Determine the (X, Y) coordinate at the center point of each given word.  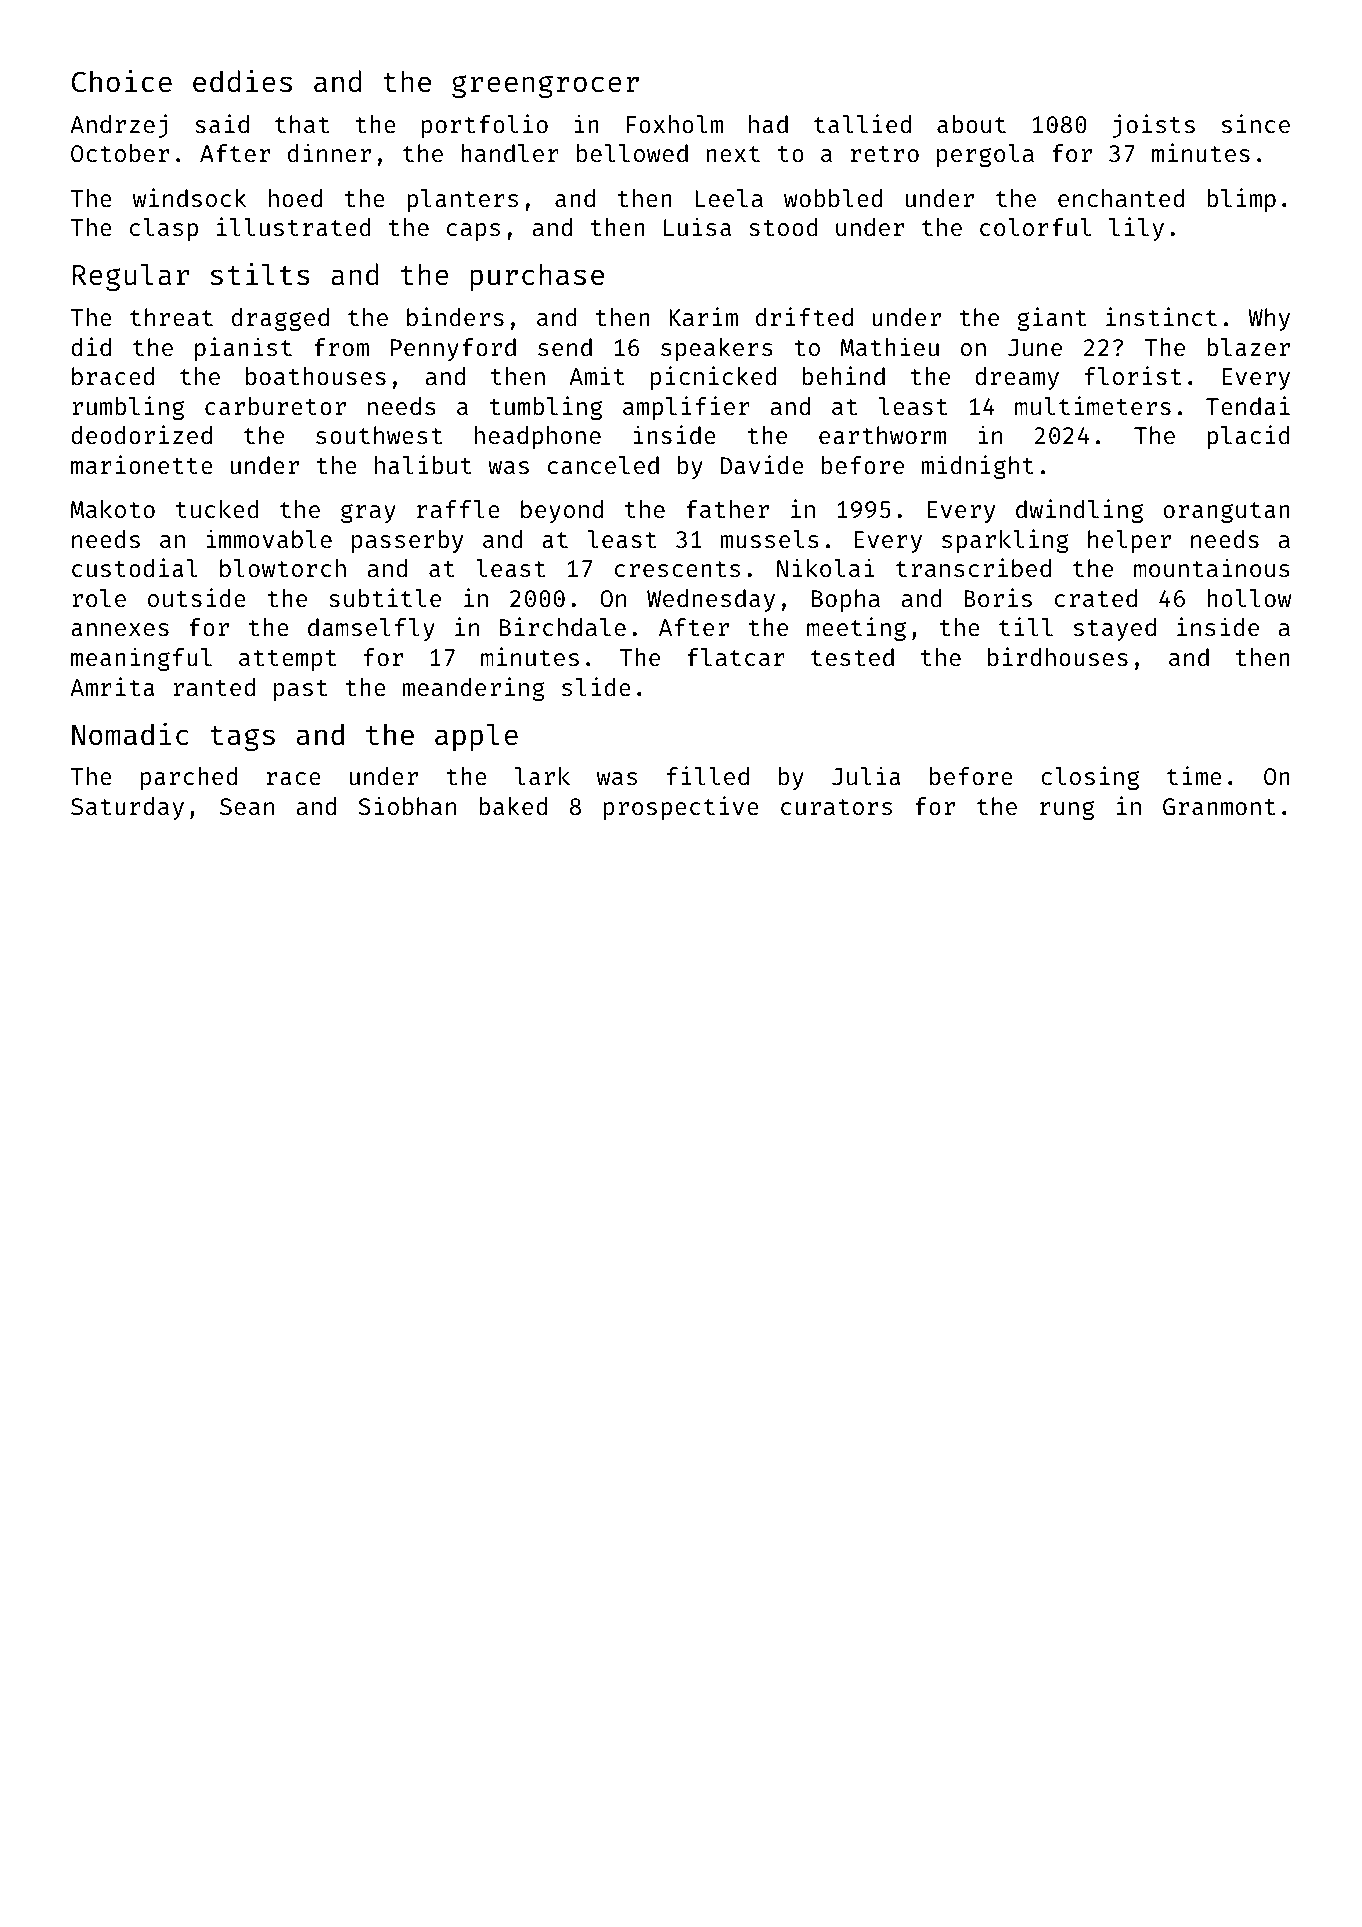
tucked (217, 509)
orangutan (1227, 512)
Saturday (127, 808)
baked (513, 806)
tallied (862, 123)
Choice (122, 81)
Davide (762, 464)
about (971, 124)
